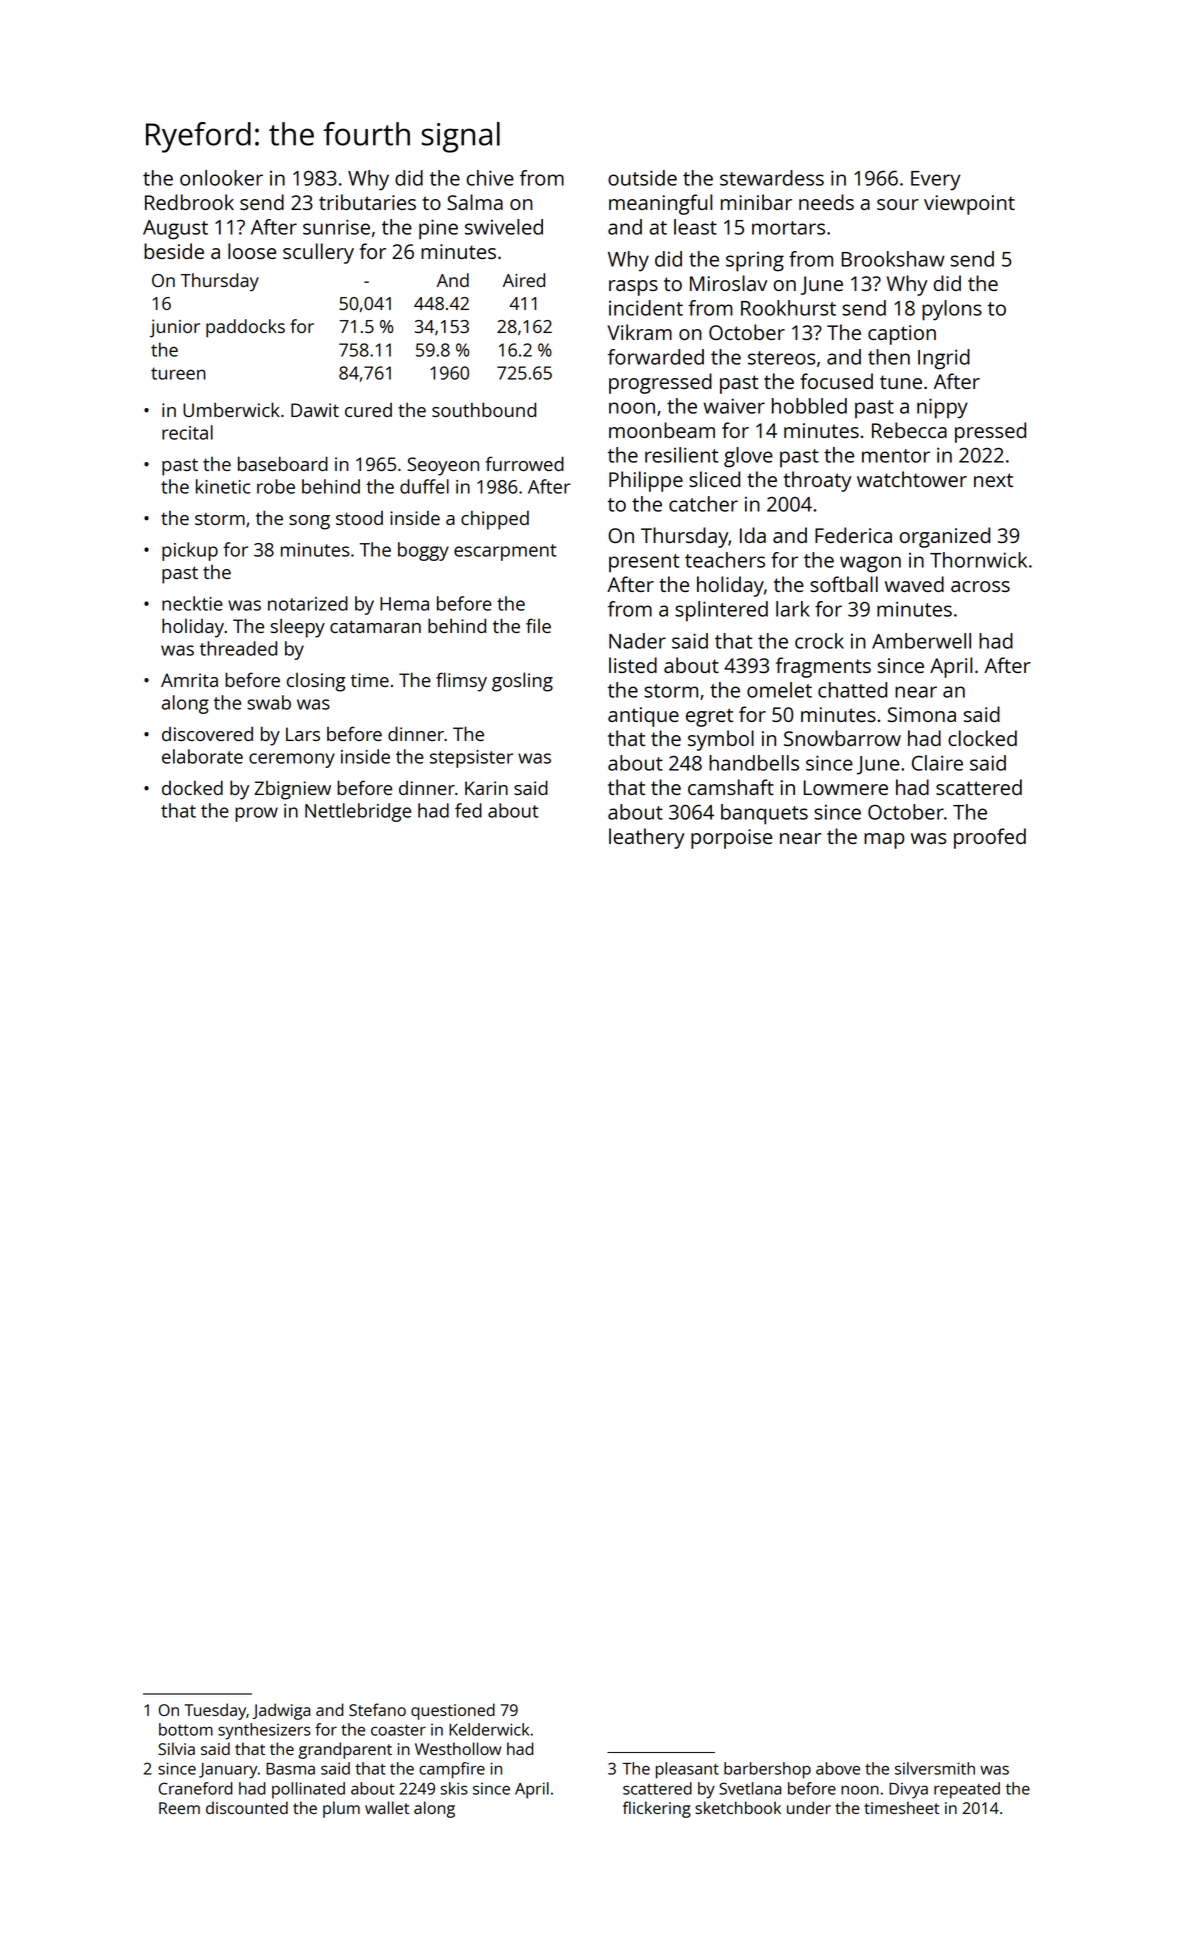  What do you see at coordinates (952, 310) in the image?
I see `pylons` at bounding box center [952, 310].
